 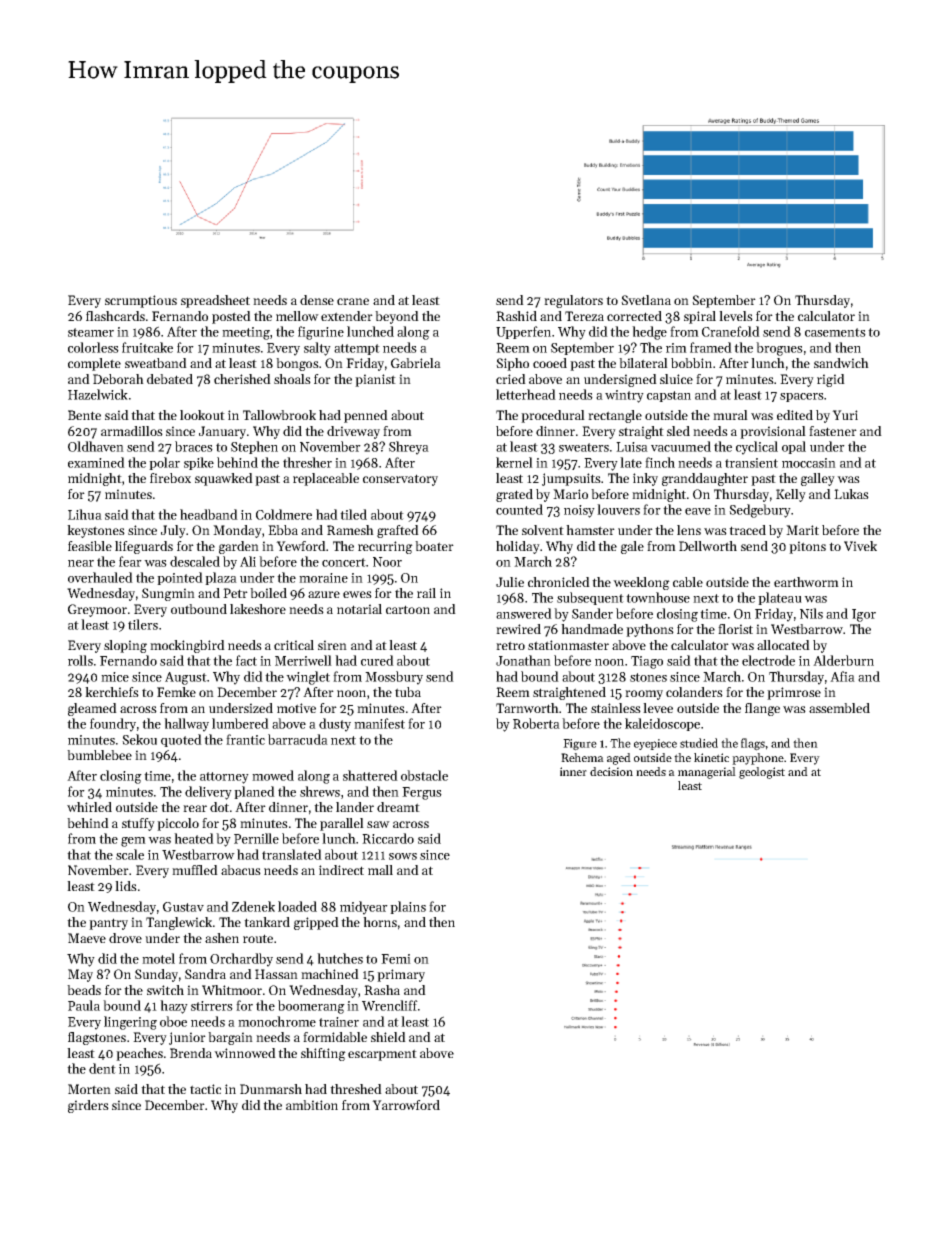 I want to click on Yarrowford, so click(x=406, y=1105).
